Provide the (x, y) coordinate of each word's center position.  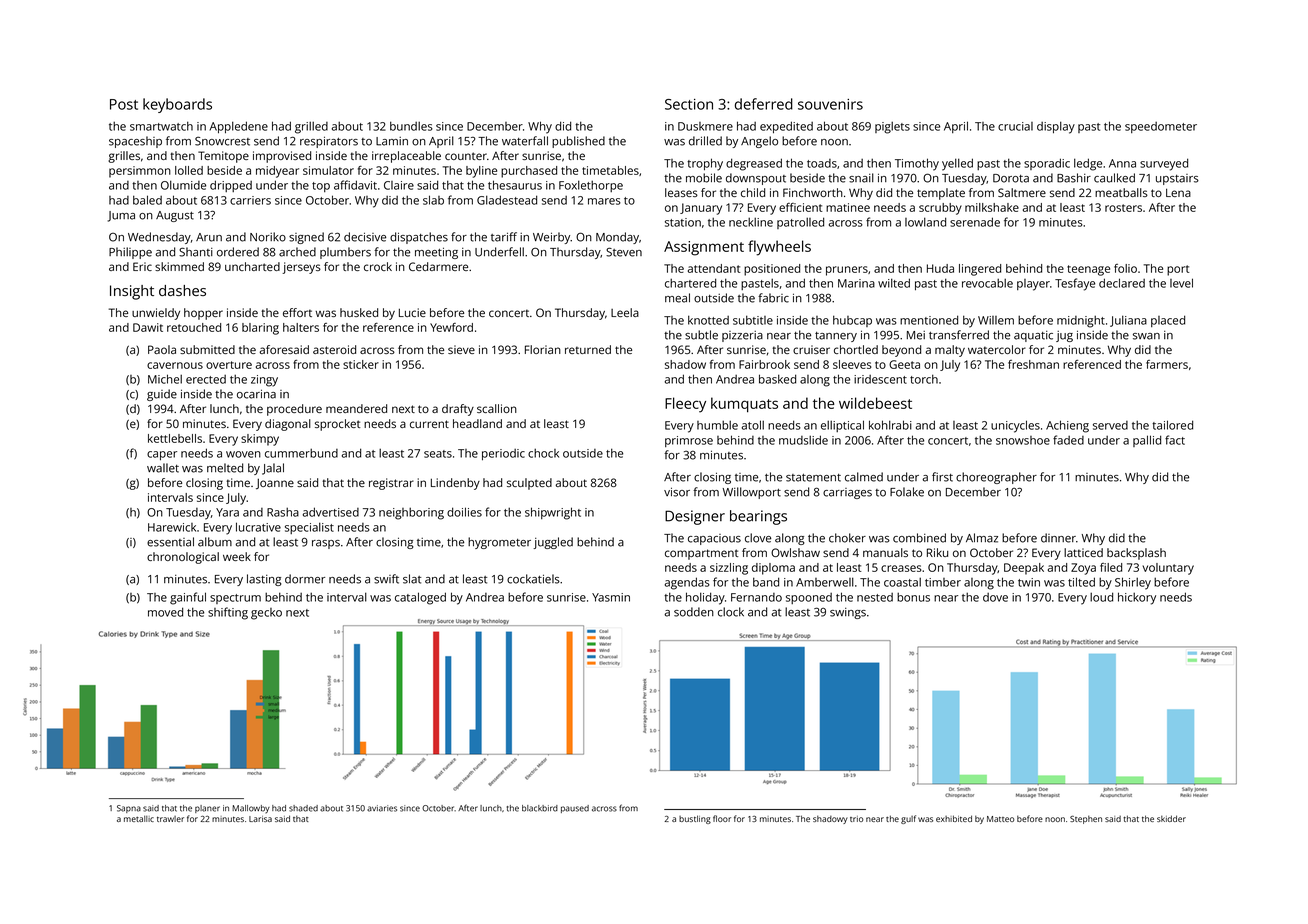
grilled (311, 127)
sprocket (338, 425)
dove (995, 597)
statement (813, 478)
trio (856, 819)
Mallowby (251, 809)
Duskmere (705, 126)
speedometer (1161, 127)
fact (1175, 440)
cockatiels (533, 579)
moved (165, 612)
